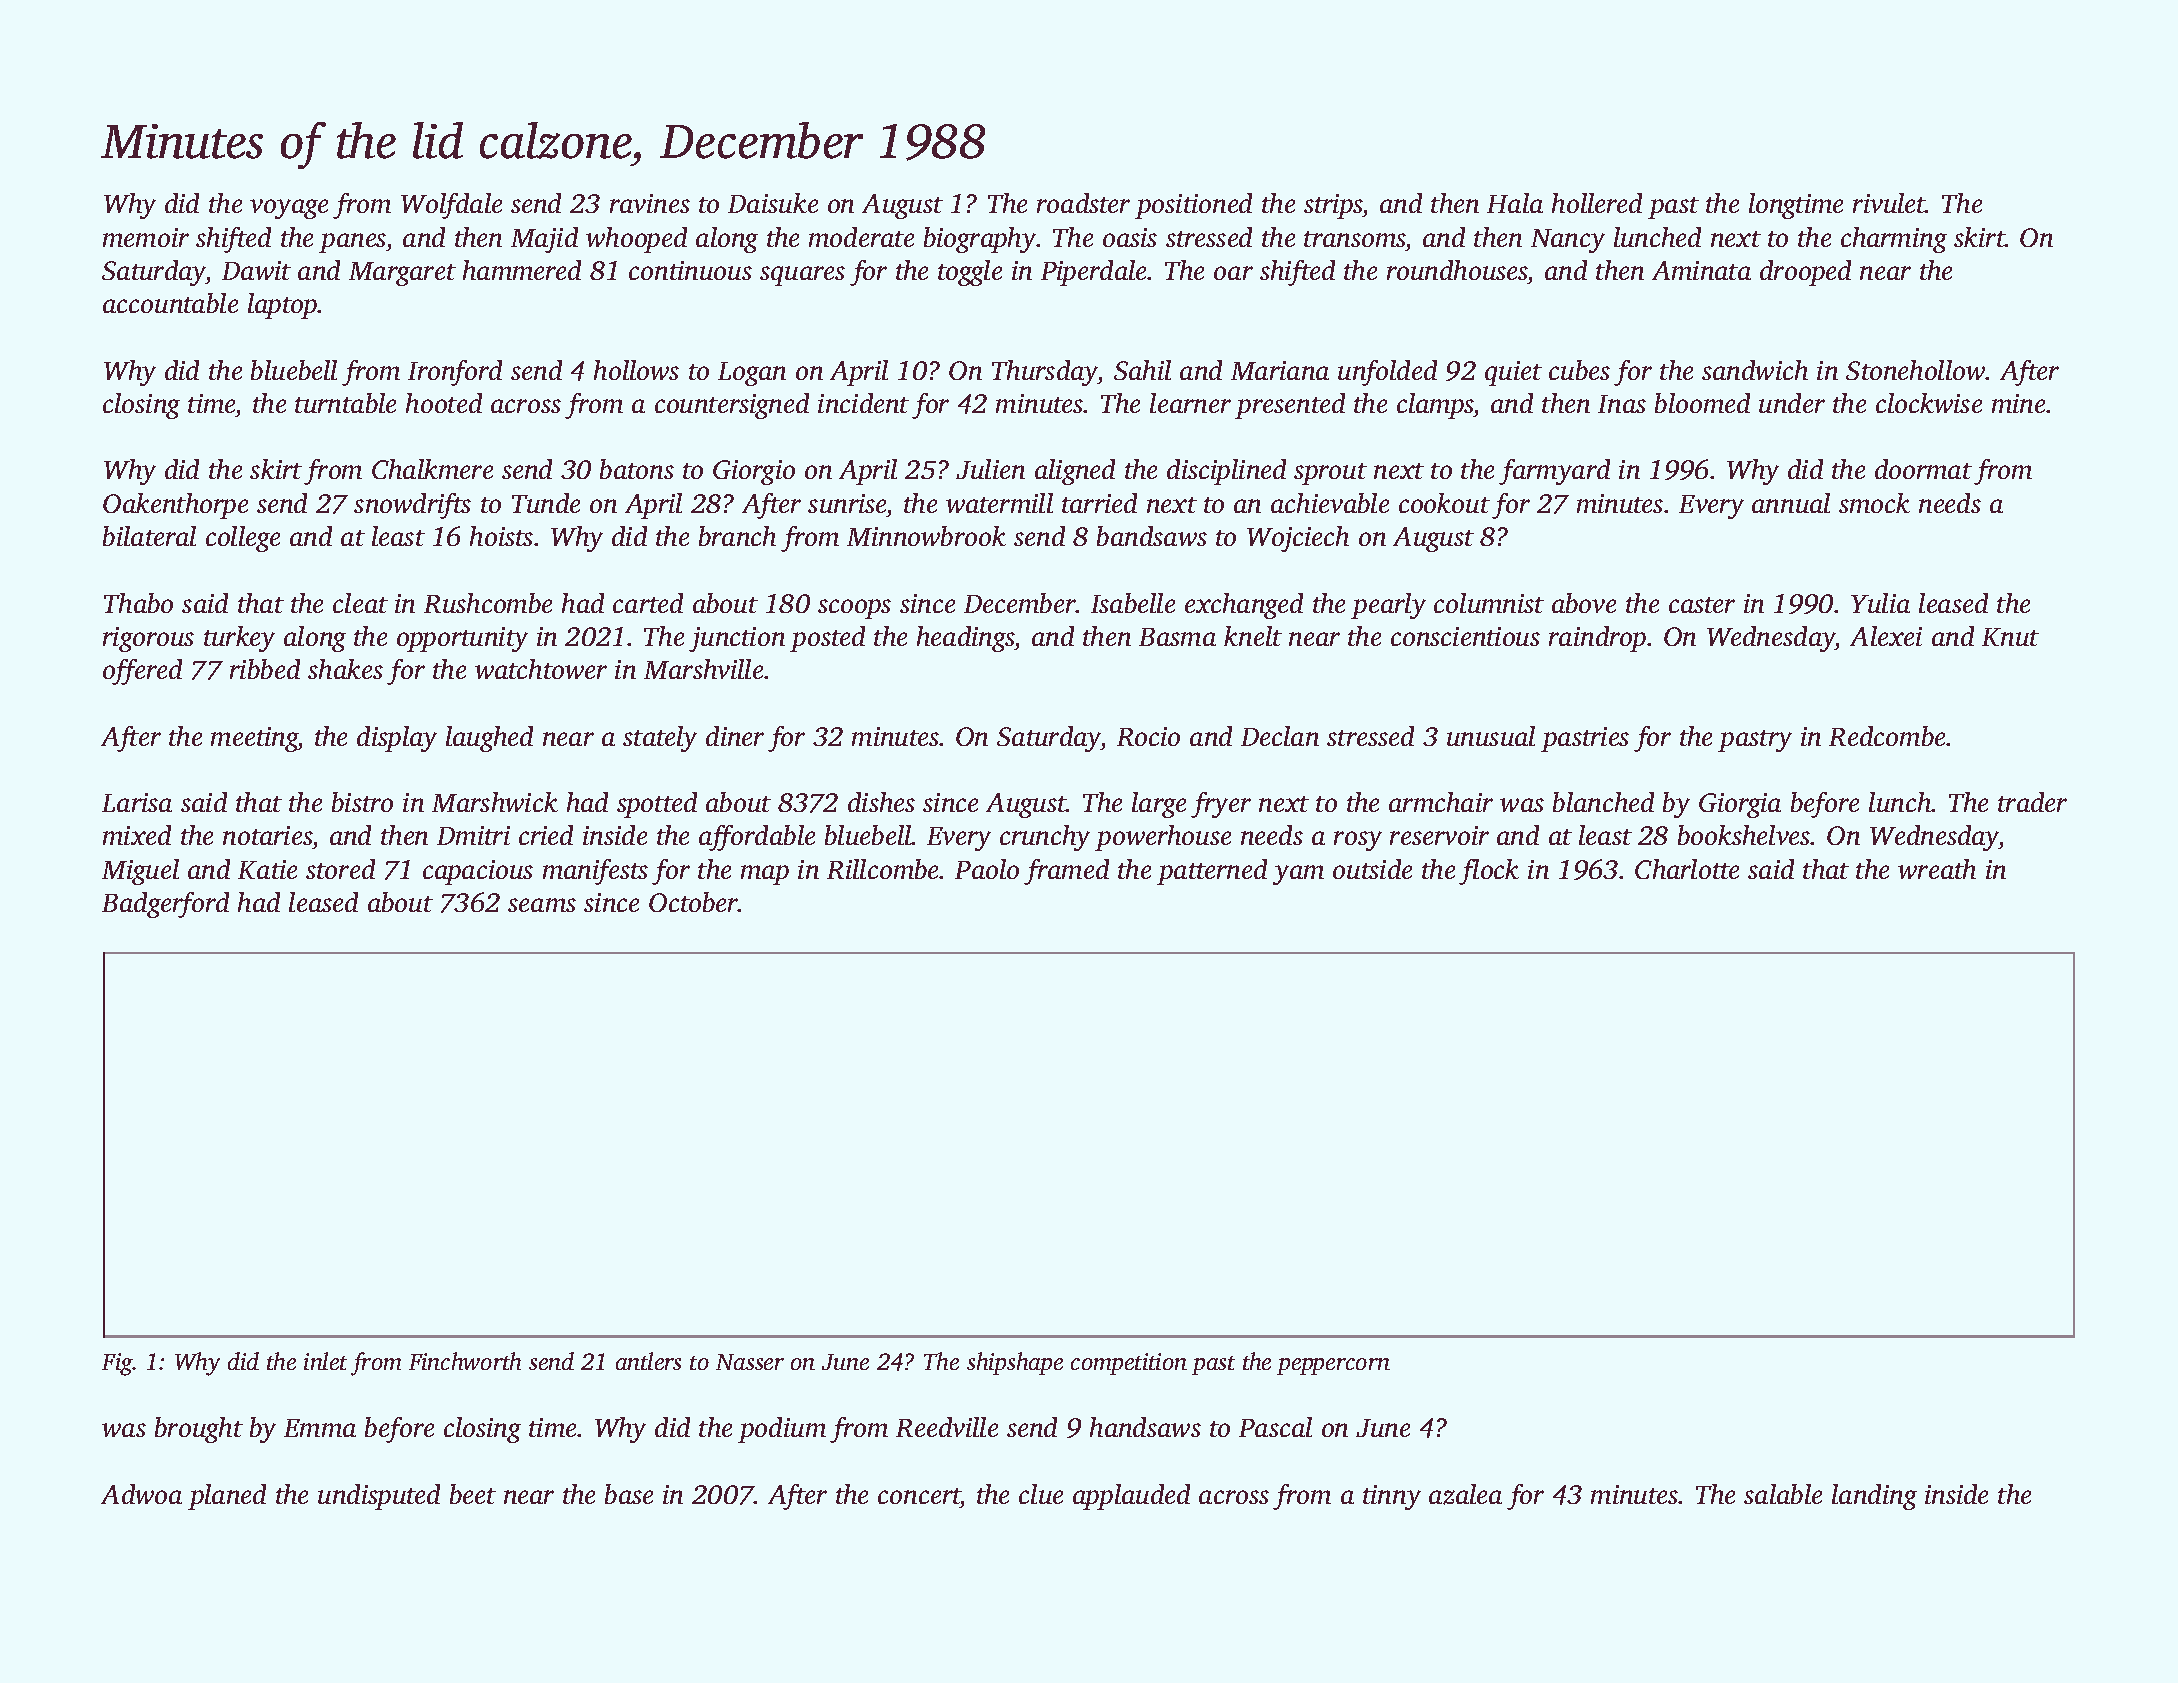  What do you see at coordinates (1889, 203) in the screenshot?
I see `rivulet` at bounding box center [1889, 203].
